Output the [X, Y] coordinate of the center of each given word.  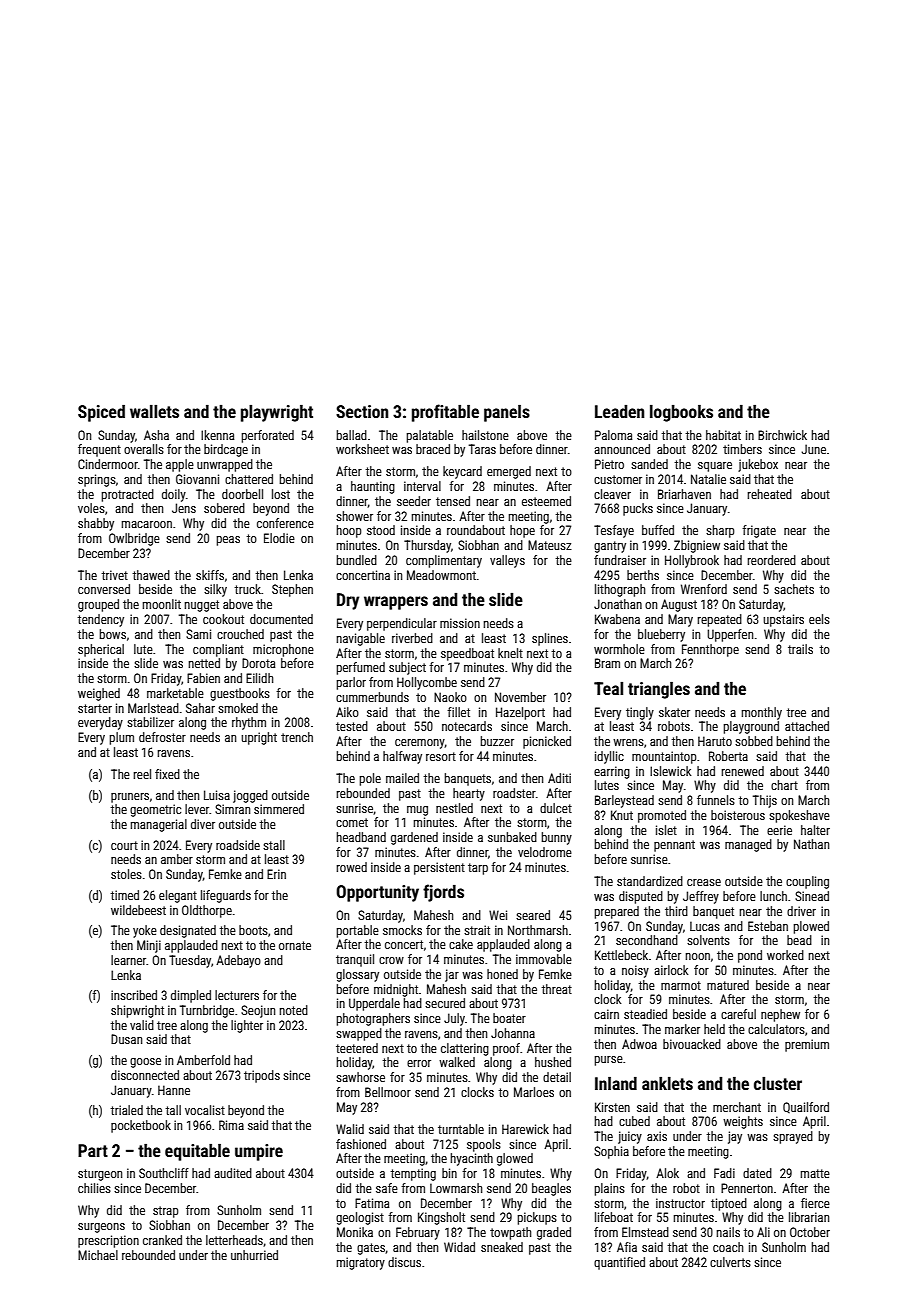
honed [502, 974]
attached [807, 726]
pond [750, 956]
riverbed [412, 638]
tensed [453, 501]
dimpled [191, 996]
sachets [794, 589]
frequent [99, 450]
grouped [98, 605]
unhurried [254, 1255]
